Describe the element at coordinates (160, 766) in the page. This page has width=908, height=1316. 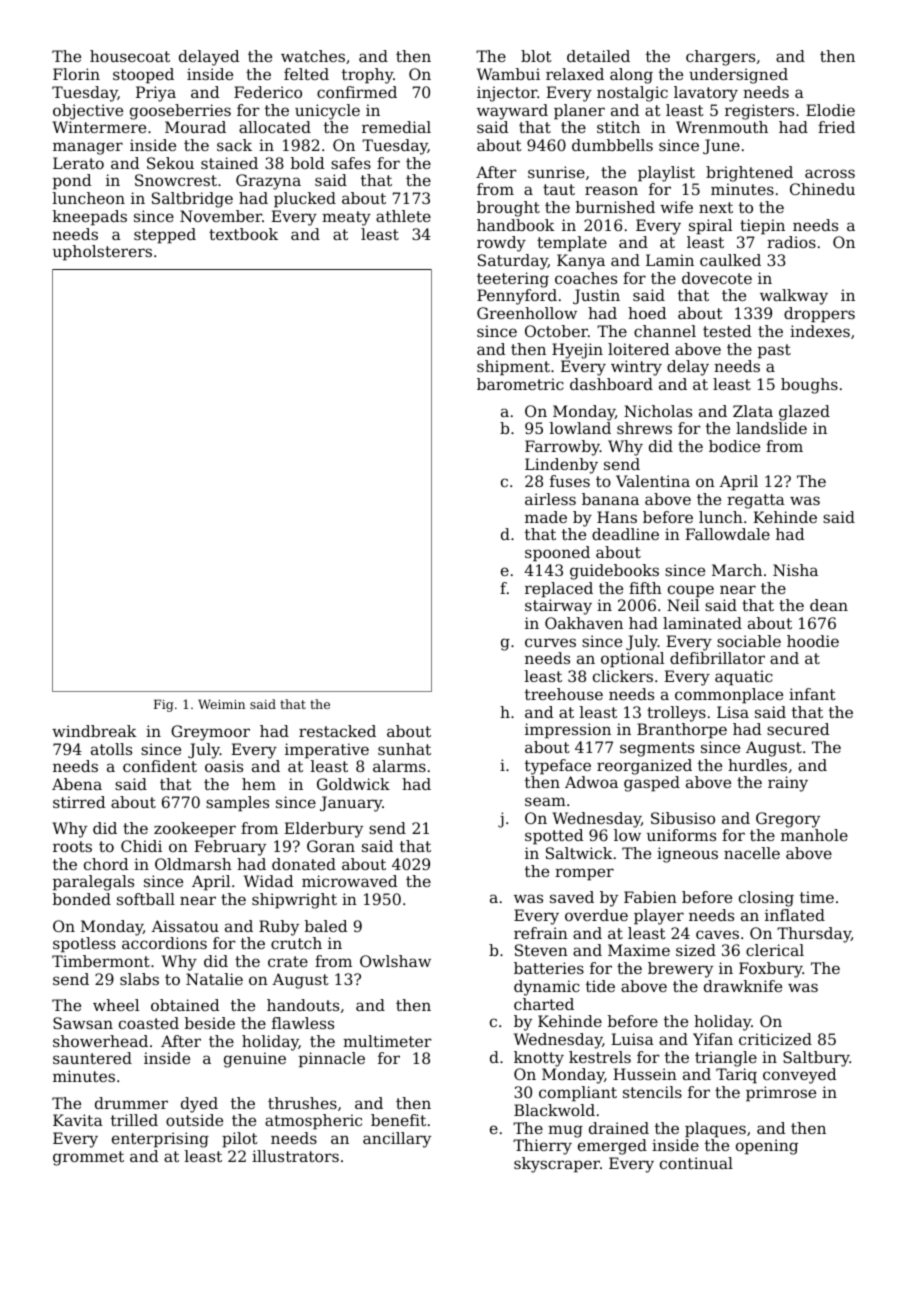
I see `confident` at that location.
